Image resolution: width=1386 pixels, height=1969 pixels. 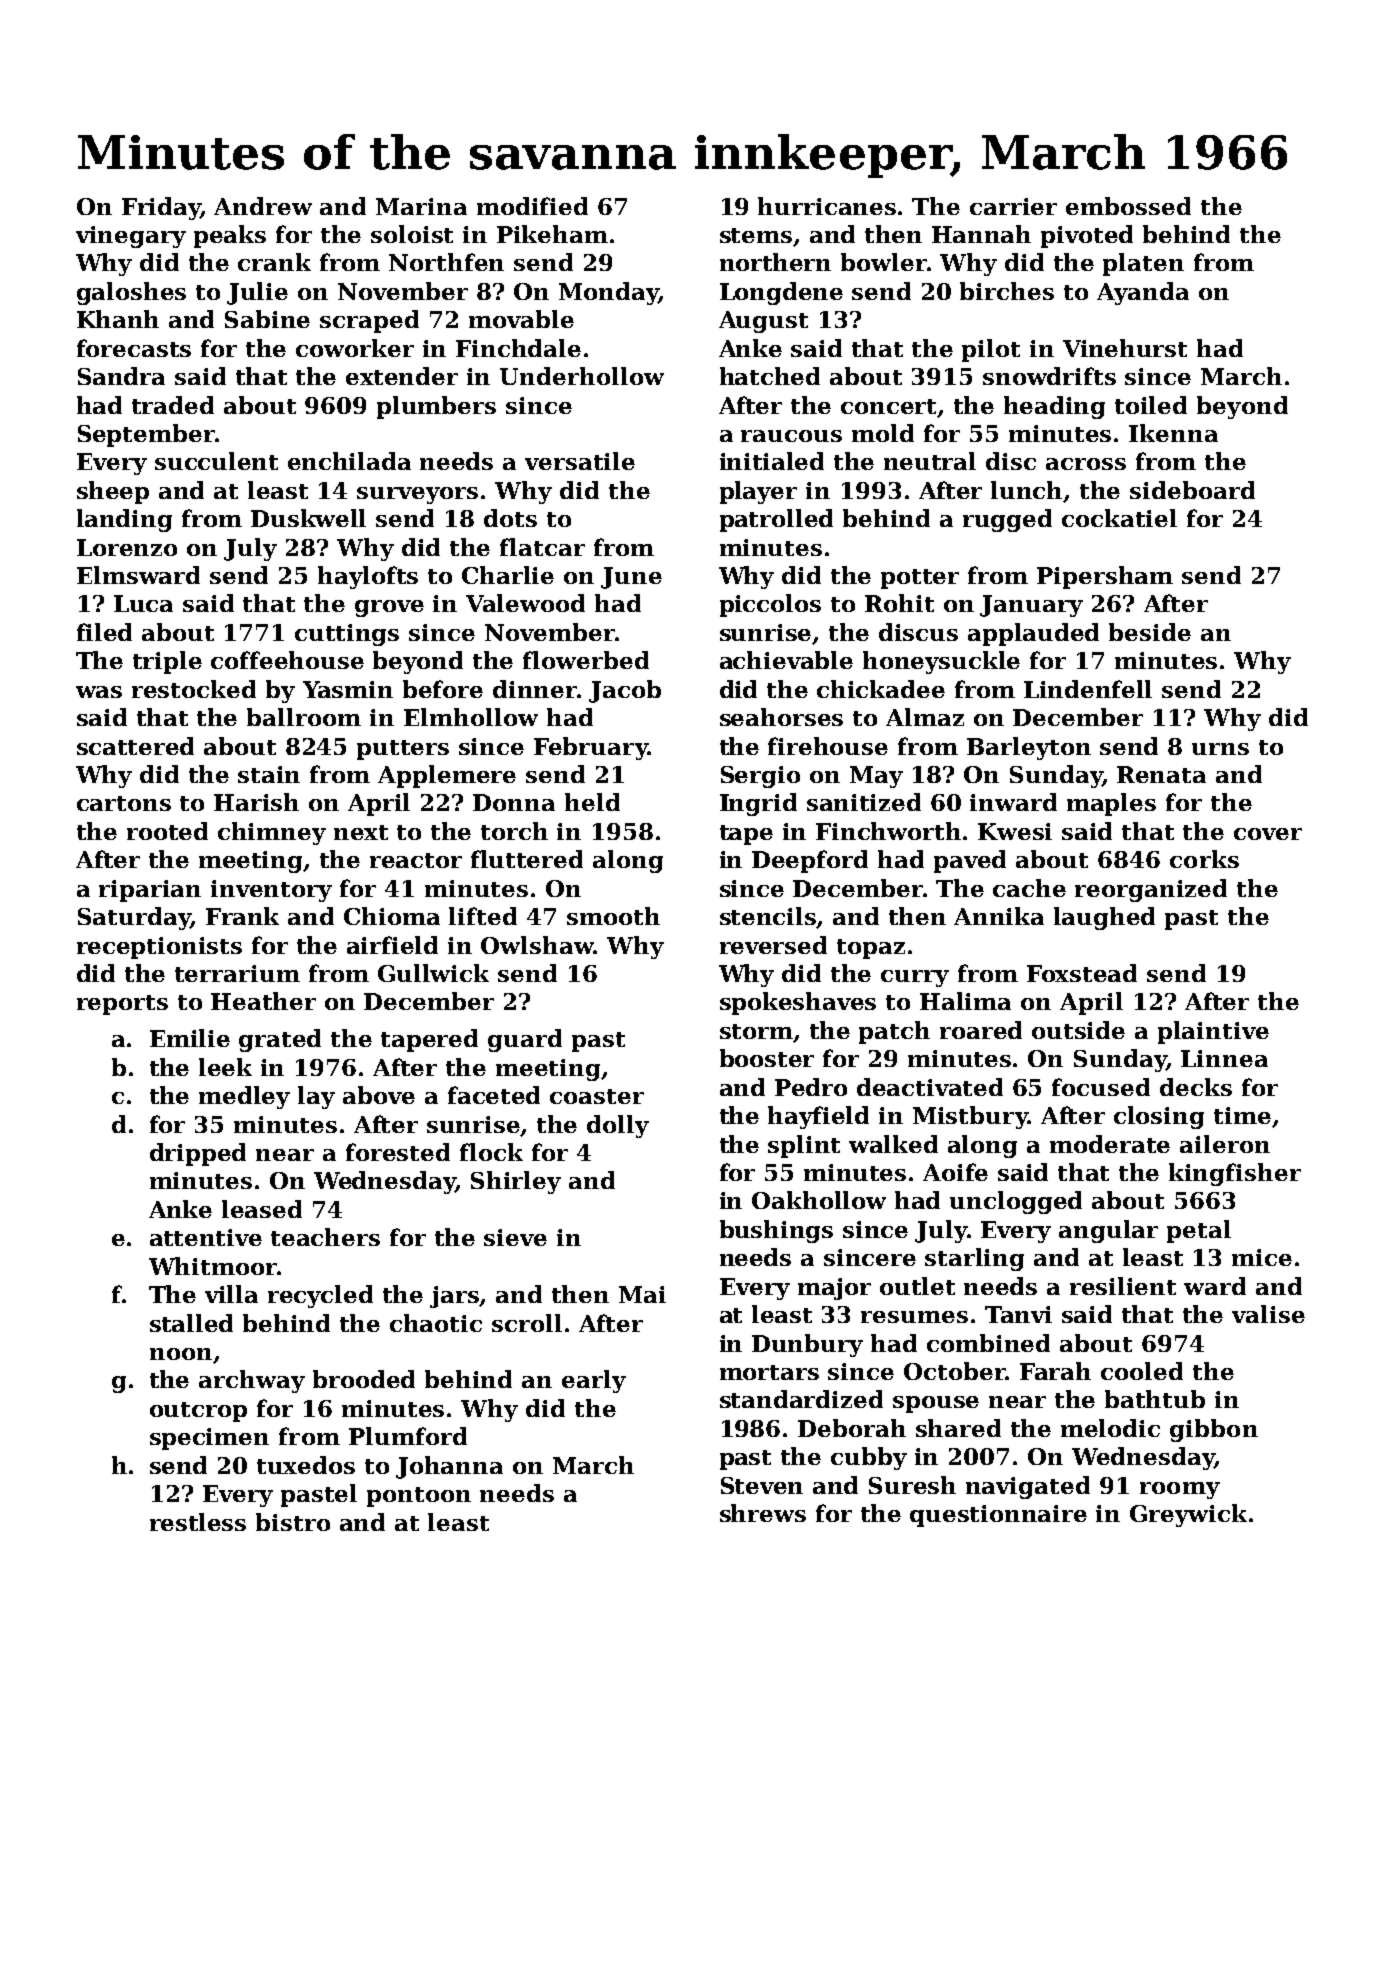 What do you see at coordinates (1214, 1430) in the document?
I see `gibbon` at bounding box center [1214, 1430].
